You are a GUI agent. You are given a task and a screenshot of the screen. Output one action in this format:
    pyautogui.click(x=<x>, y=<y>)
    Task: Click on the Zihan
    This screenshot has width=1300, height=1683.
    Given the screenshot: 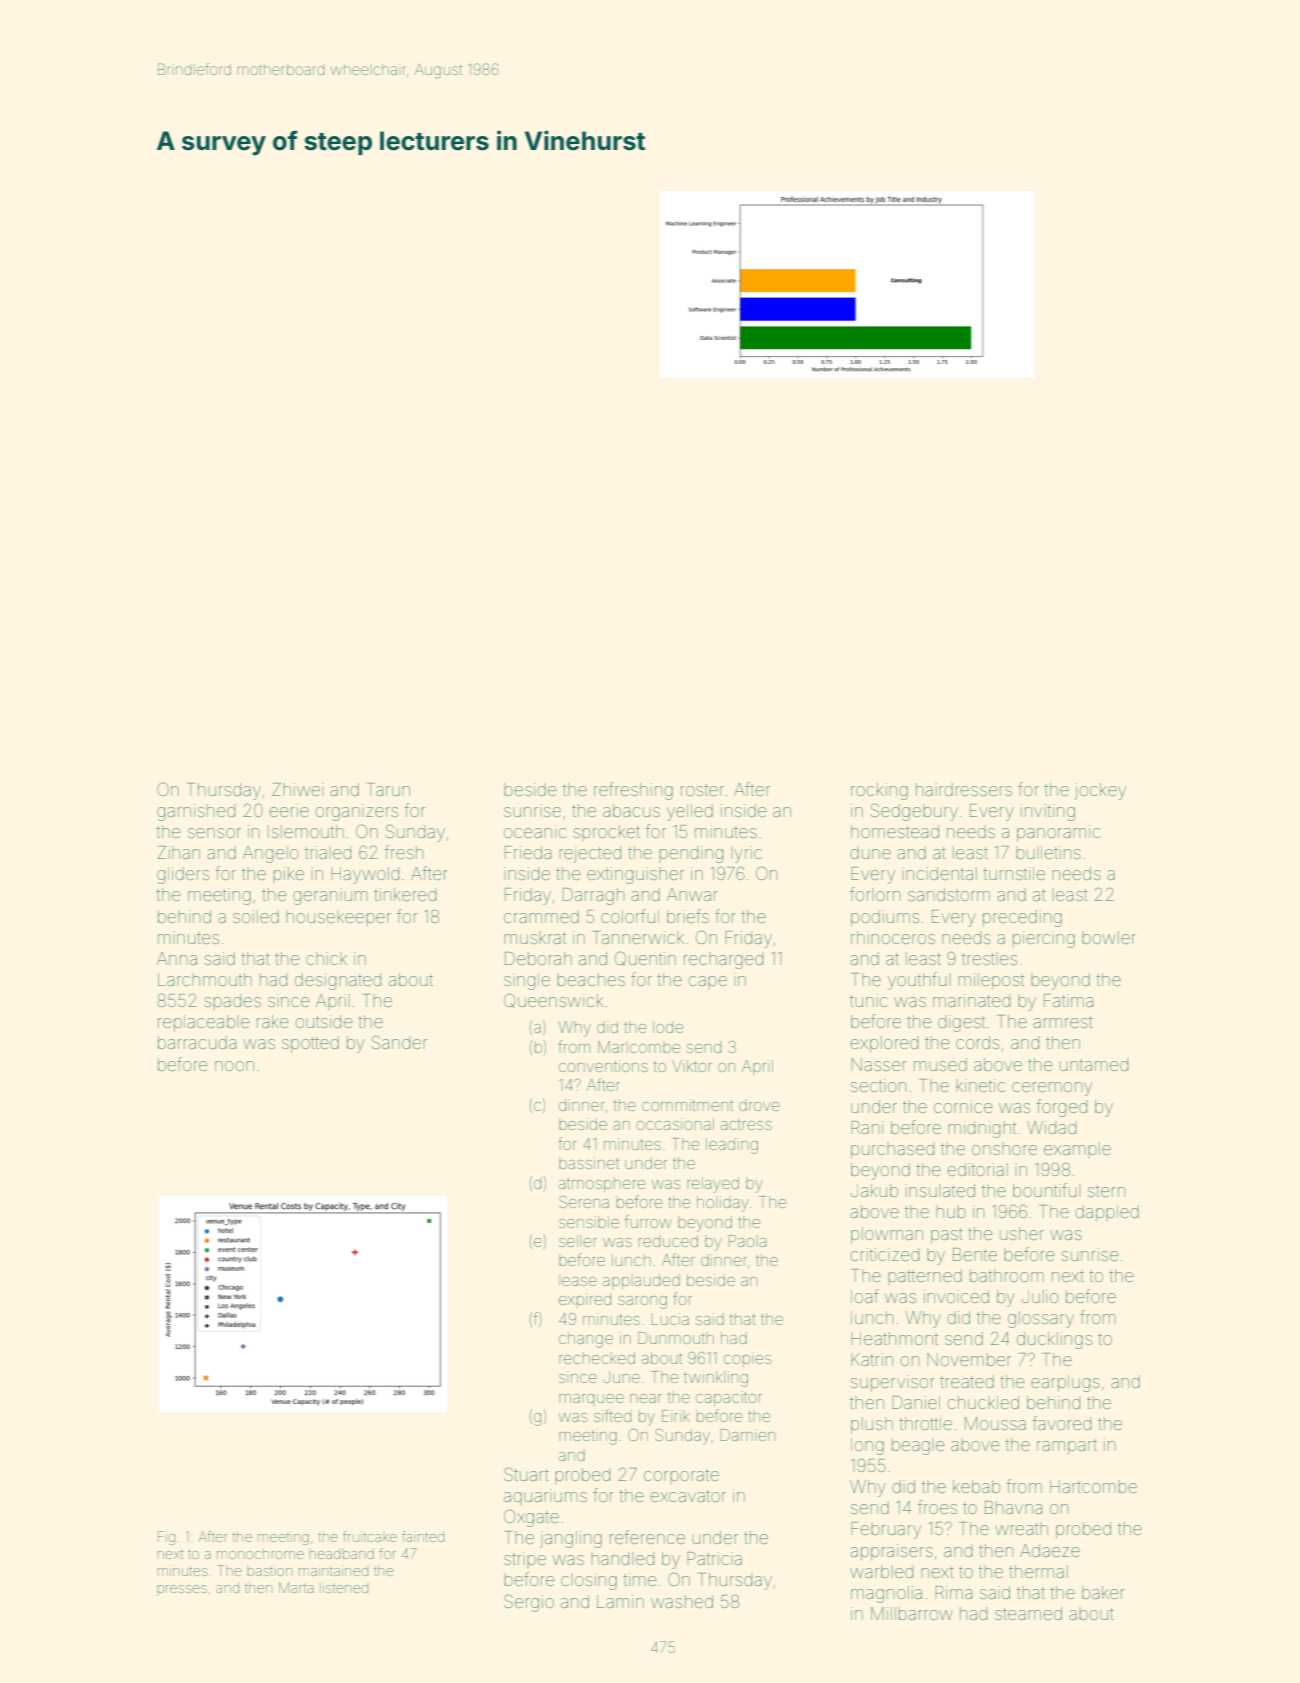 What is the action you would take?
    pyautogui.click(x=178, y=852)
